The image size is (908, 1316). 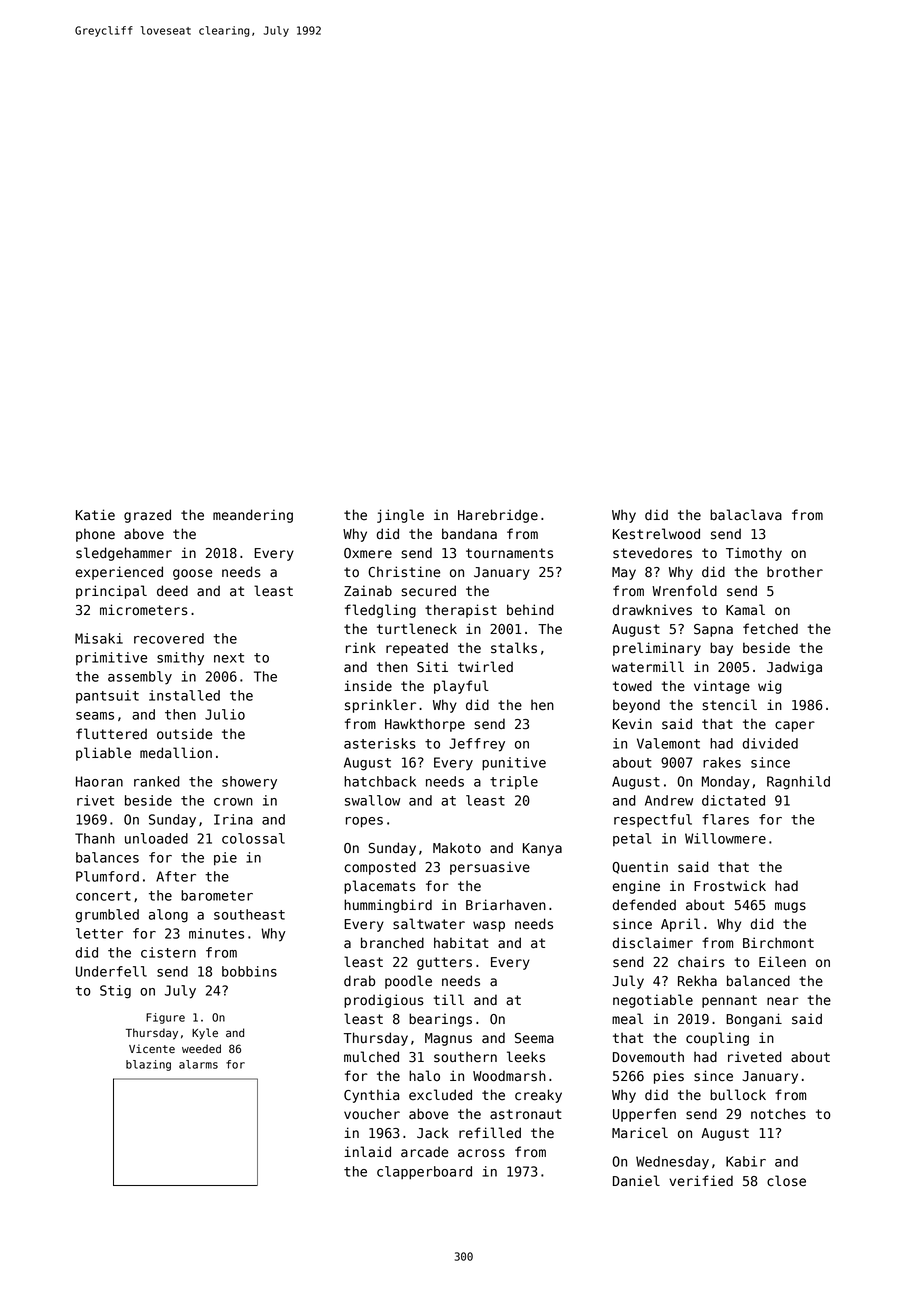 I want to click on close, so click(x=786, y=1181).
